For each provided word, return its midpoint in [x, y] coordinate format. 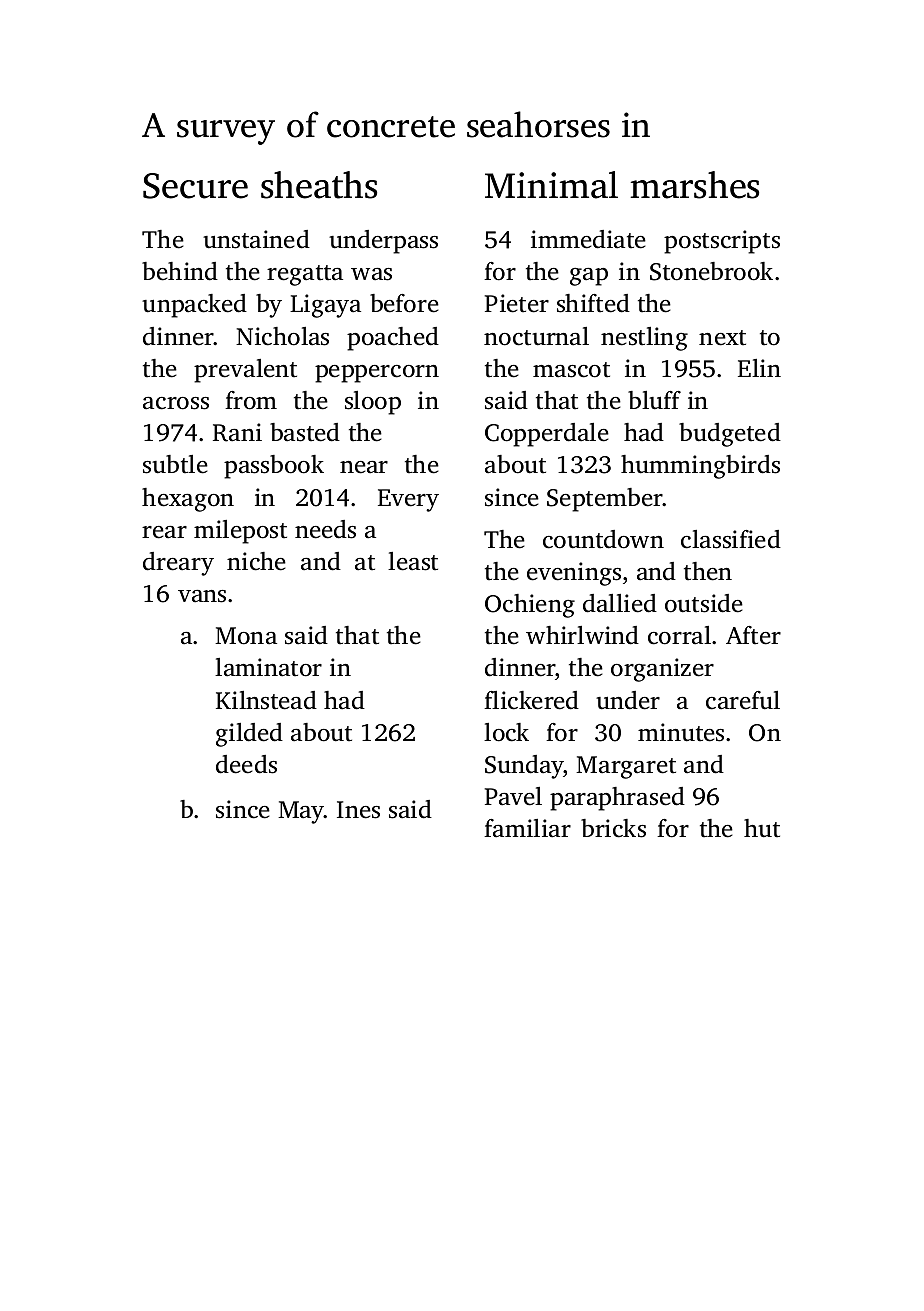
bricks [613, 828]
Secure [195, 186]
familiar [527, 828]
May [301, 812]
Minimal [551, 185]
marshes [694, 185]
